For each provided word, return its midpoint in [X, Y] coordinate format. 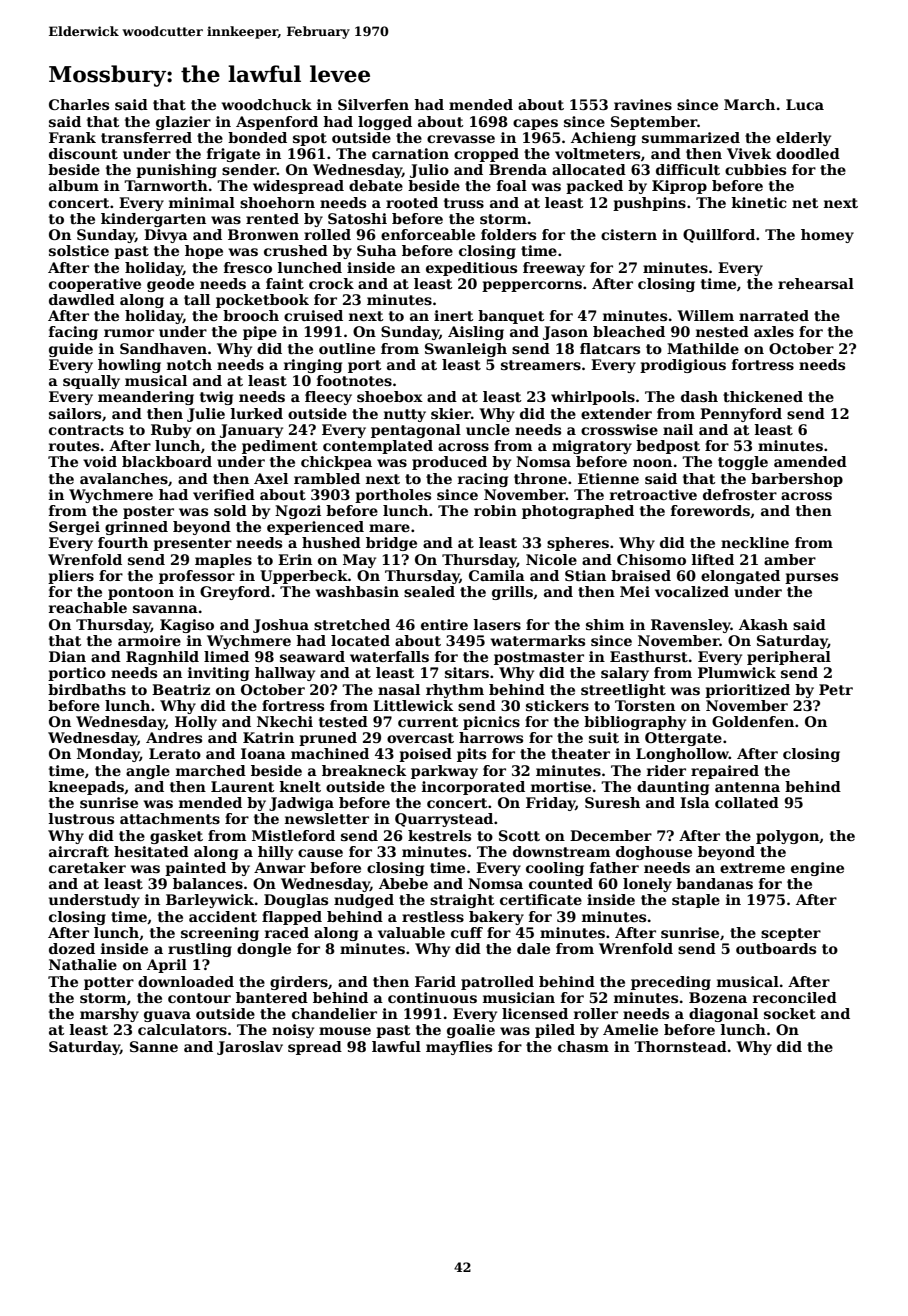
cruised [313, 315]
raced [287, 932]
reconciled [795, 997]
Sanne [154, 1046]
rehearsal [816, 283]
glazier [183, 123]
